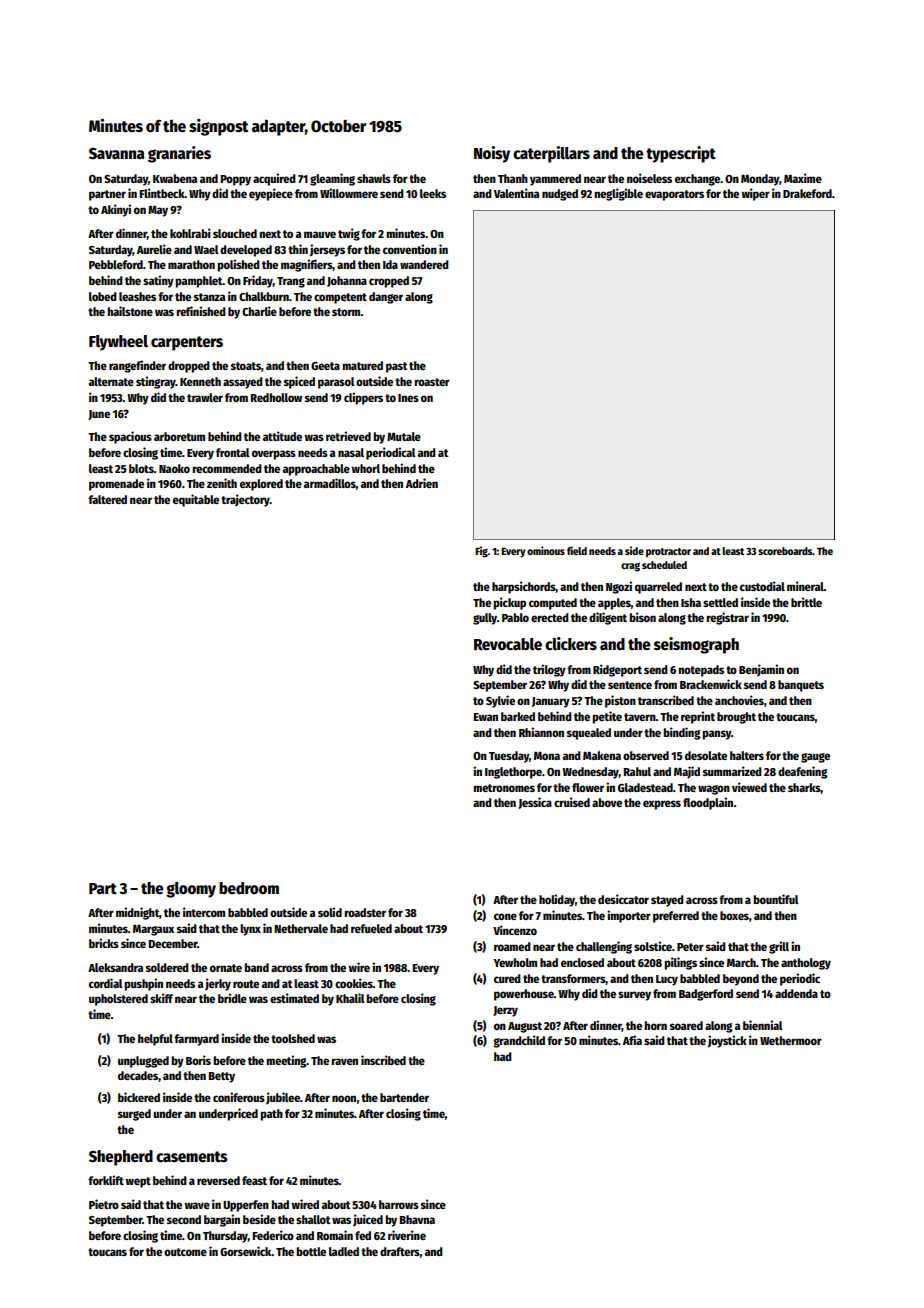 The image size is (924, 1308). What do you see at coordinates (519, 1041) in the screenshot?
I see `grandchild` at bounding box center [519, 1041].
